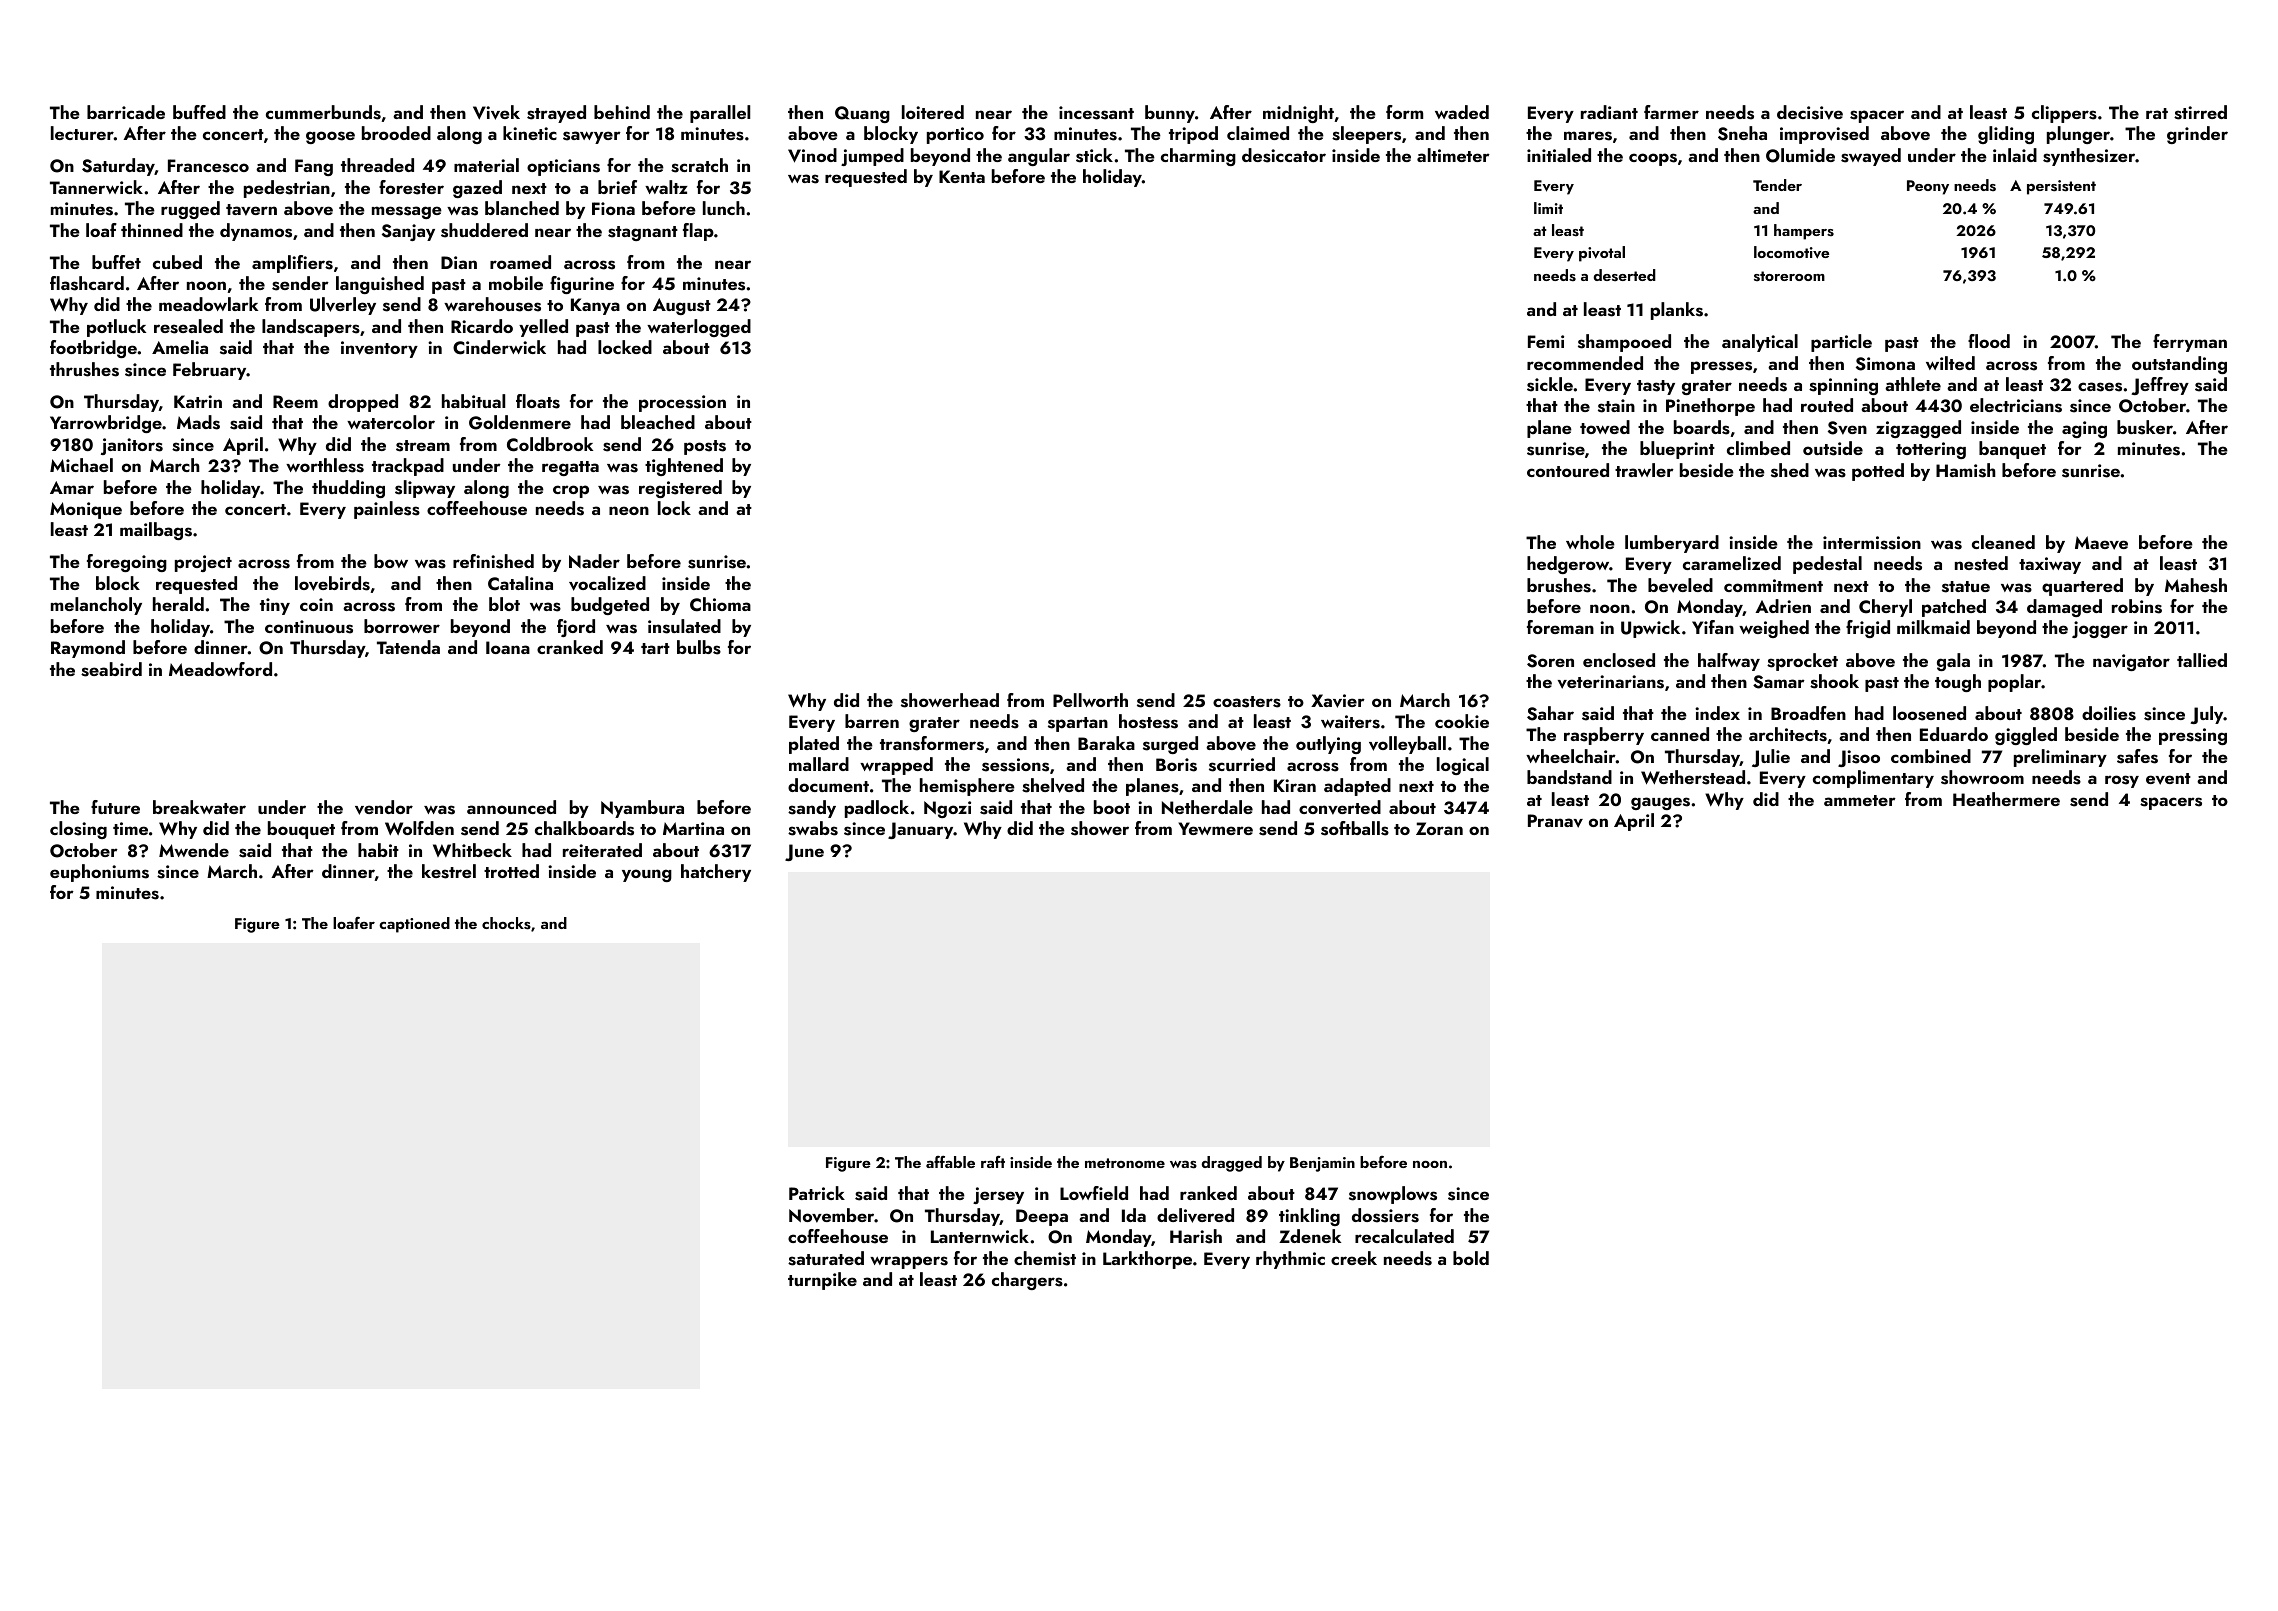 The image size is (2278, 1611). I want to click on wrapped, so click(896, 766).
